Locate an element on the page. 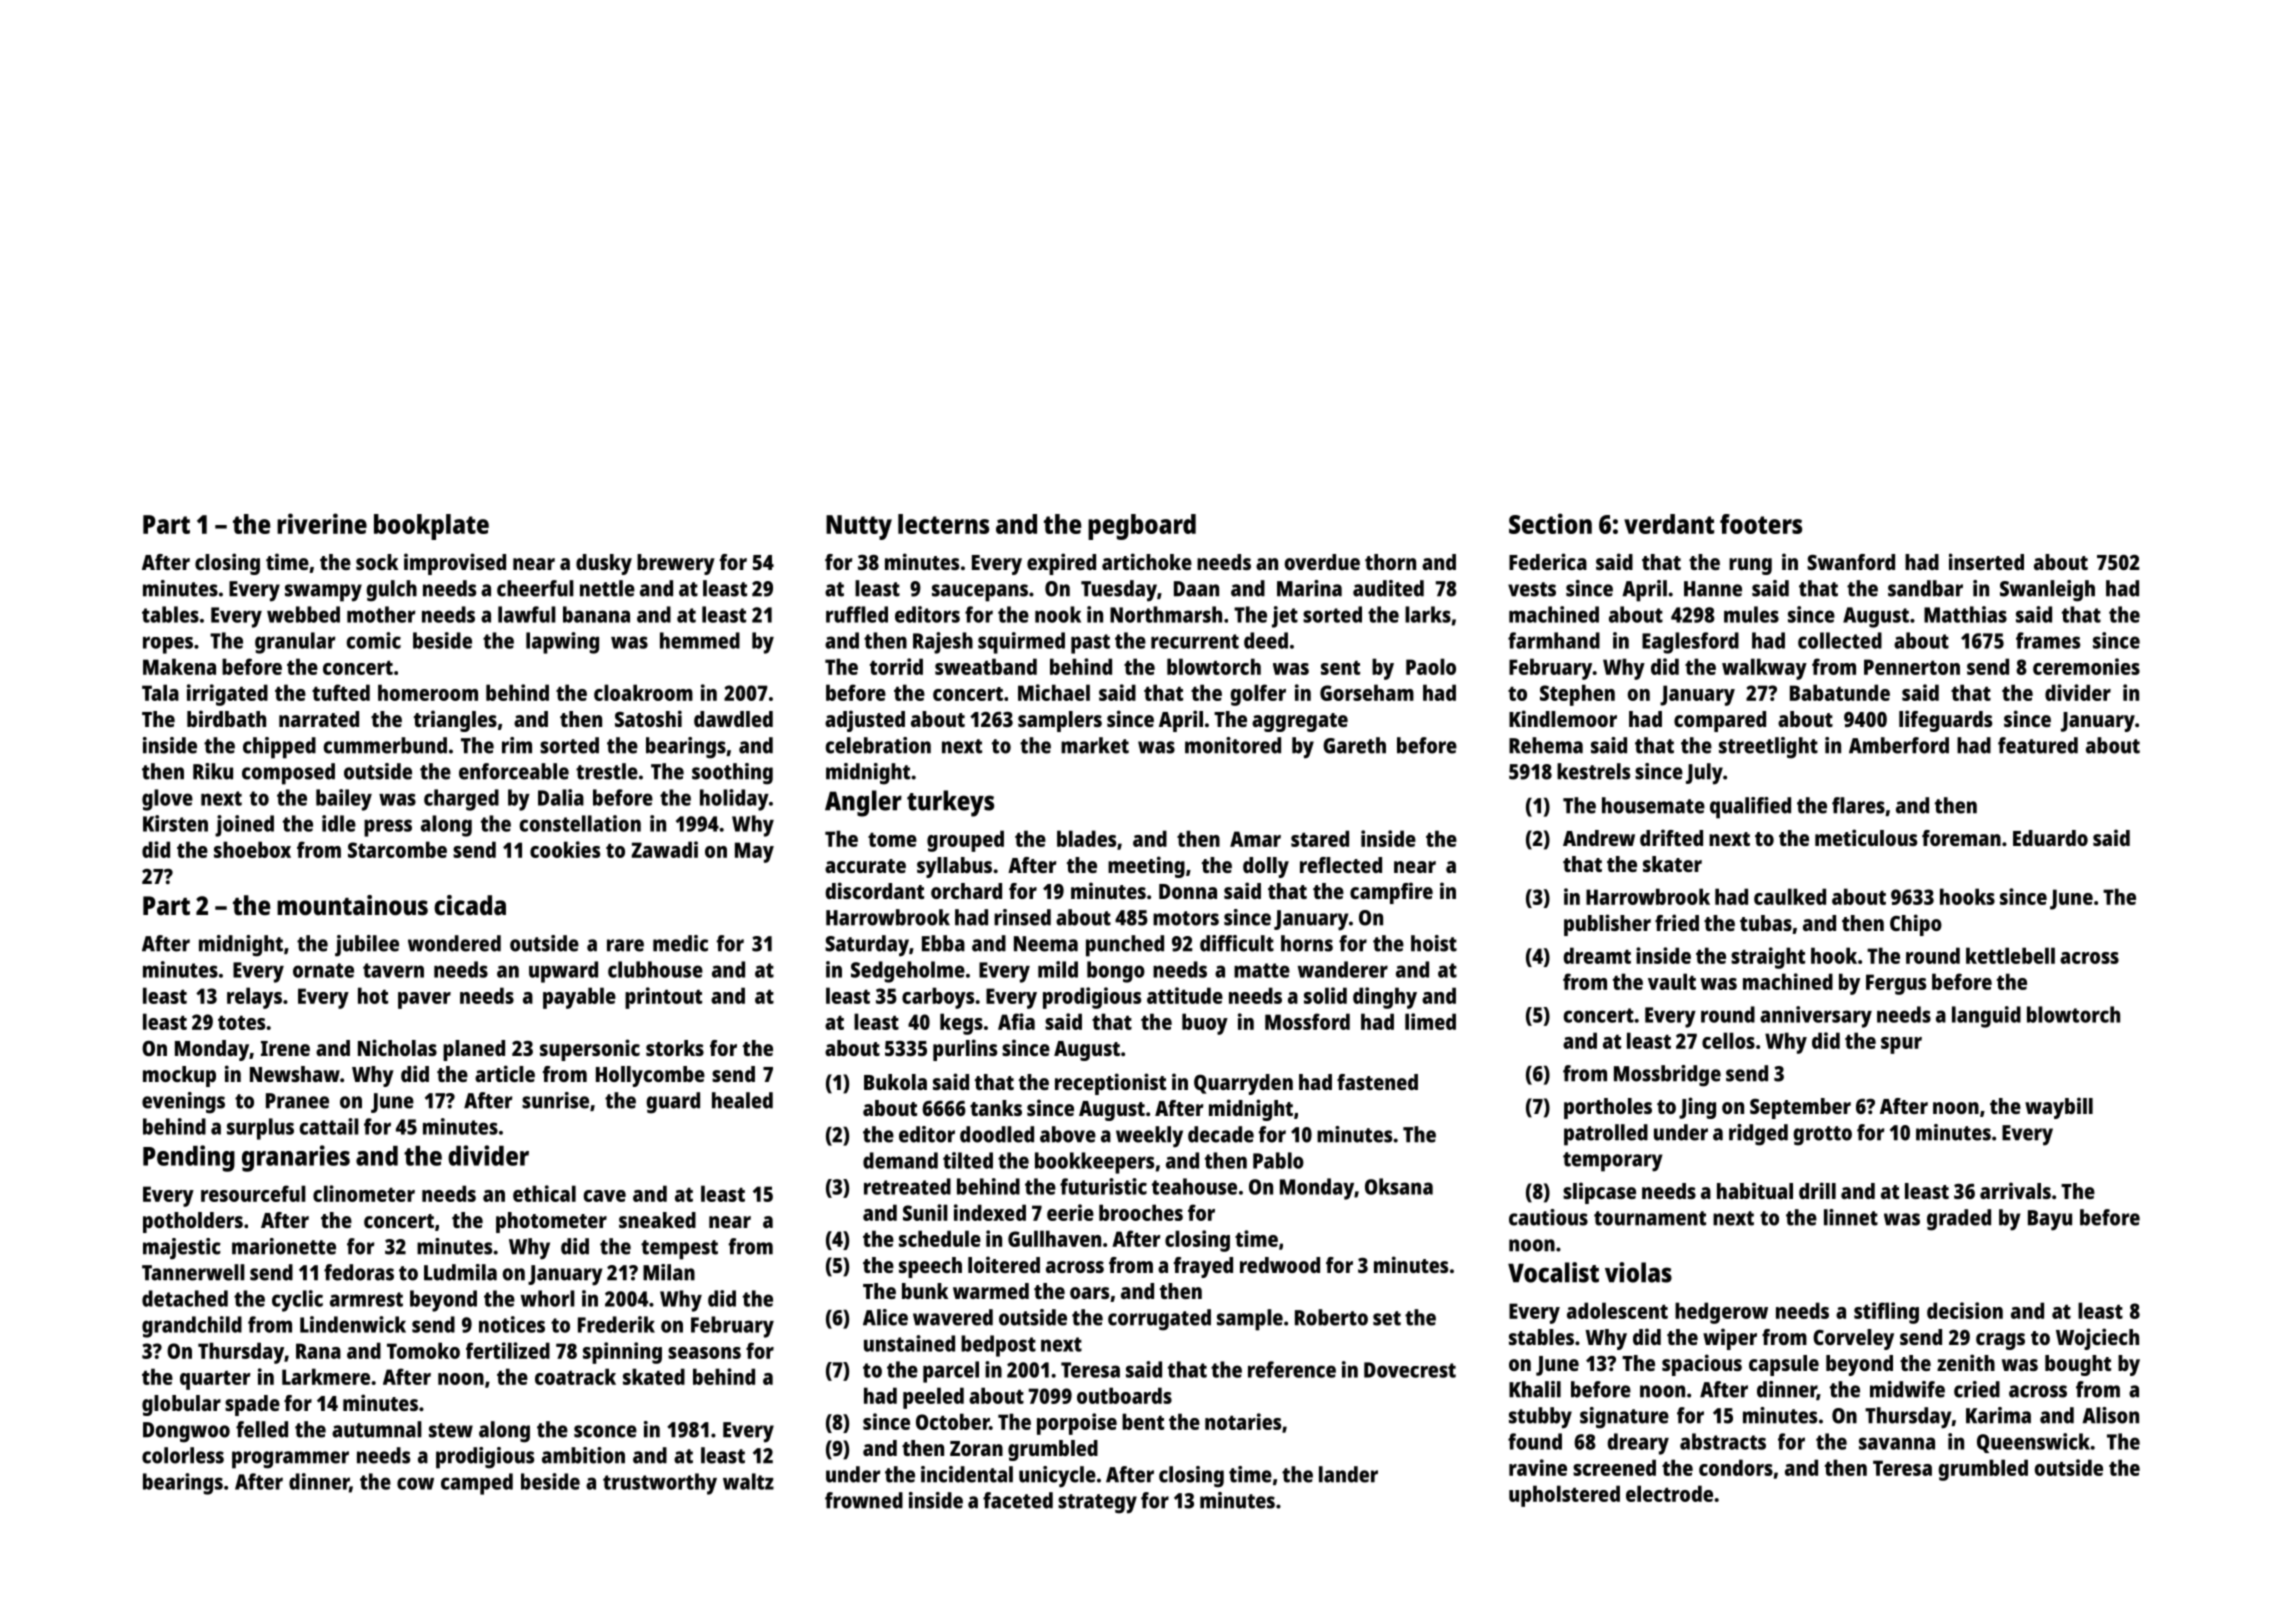 The width and height of the document is (2282, 1614). bookplate is located at coordinates (431, 527).
